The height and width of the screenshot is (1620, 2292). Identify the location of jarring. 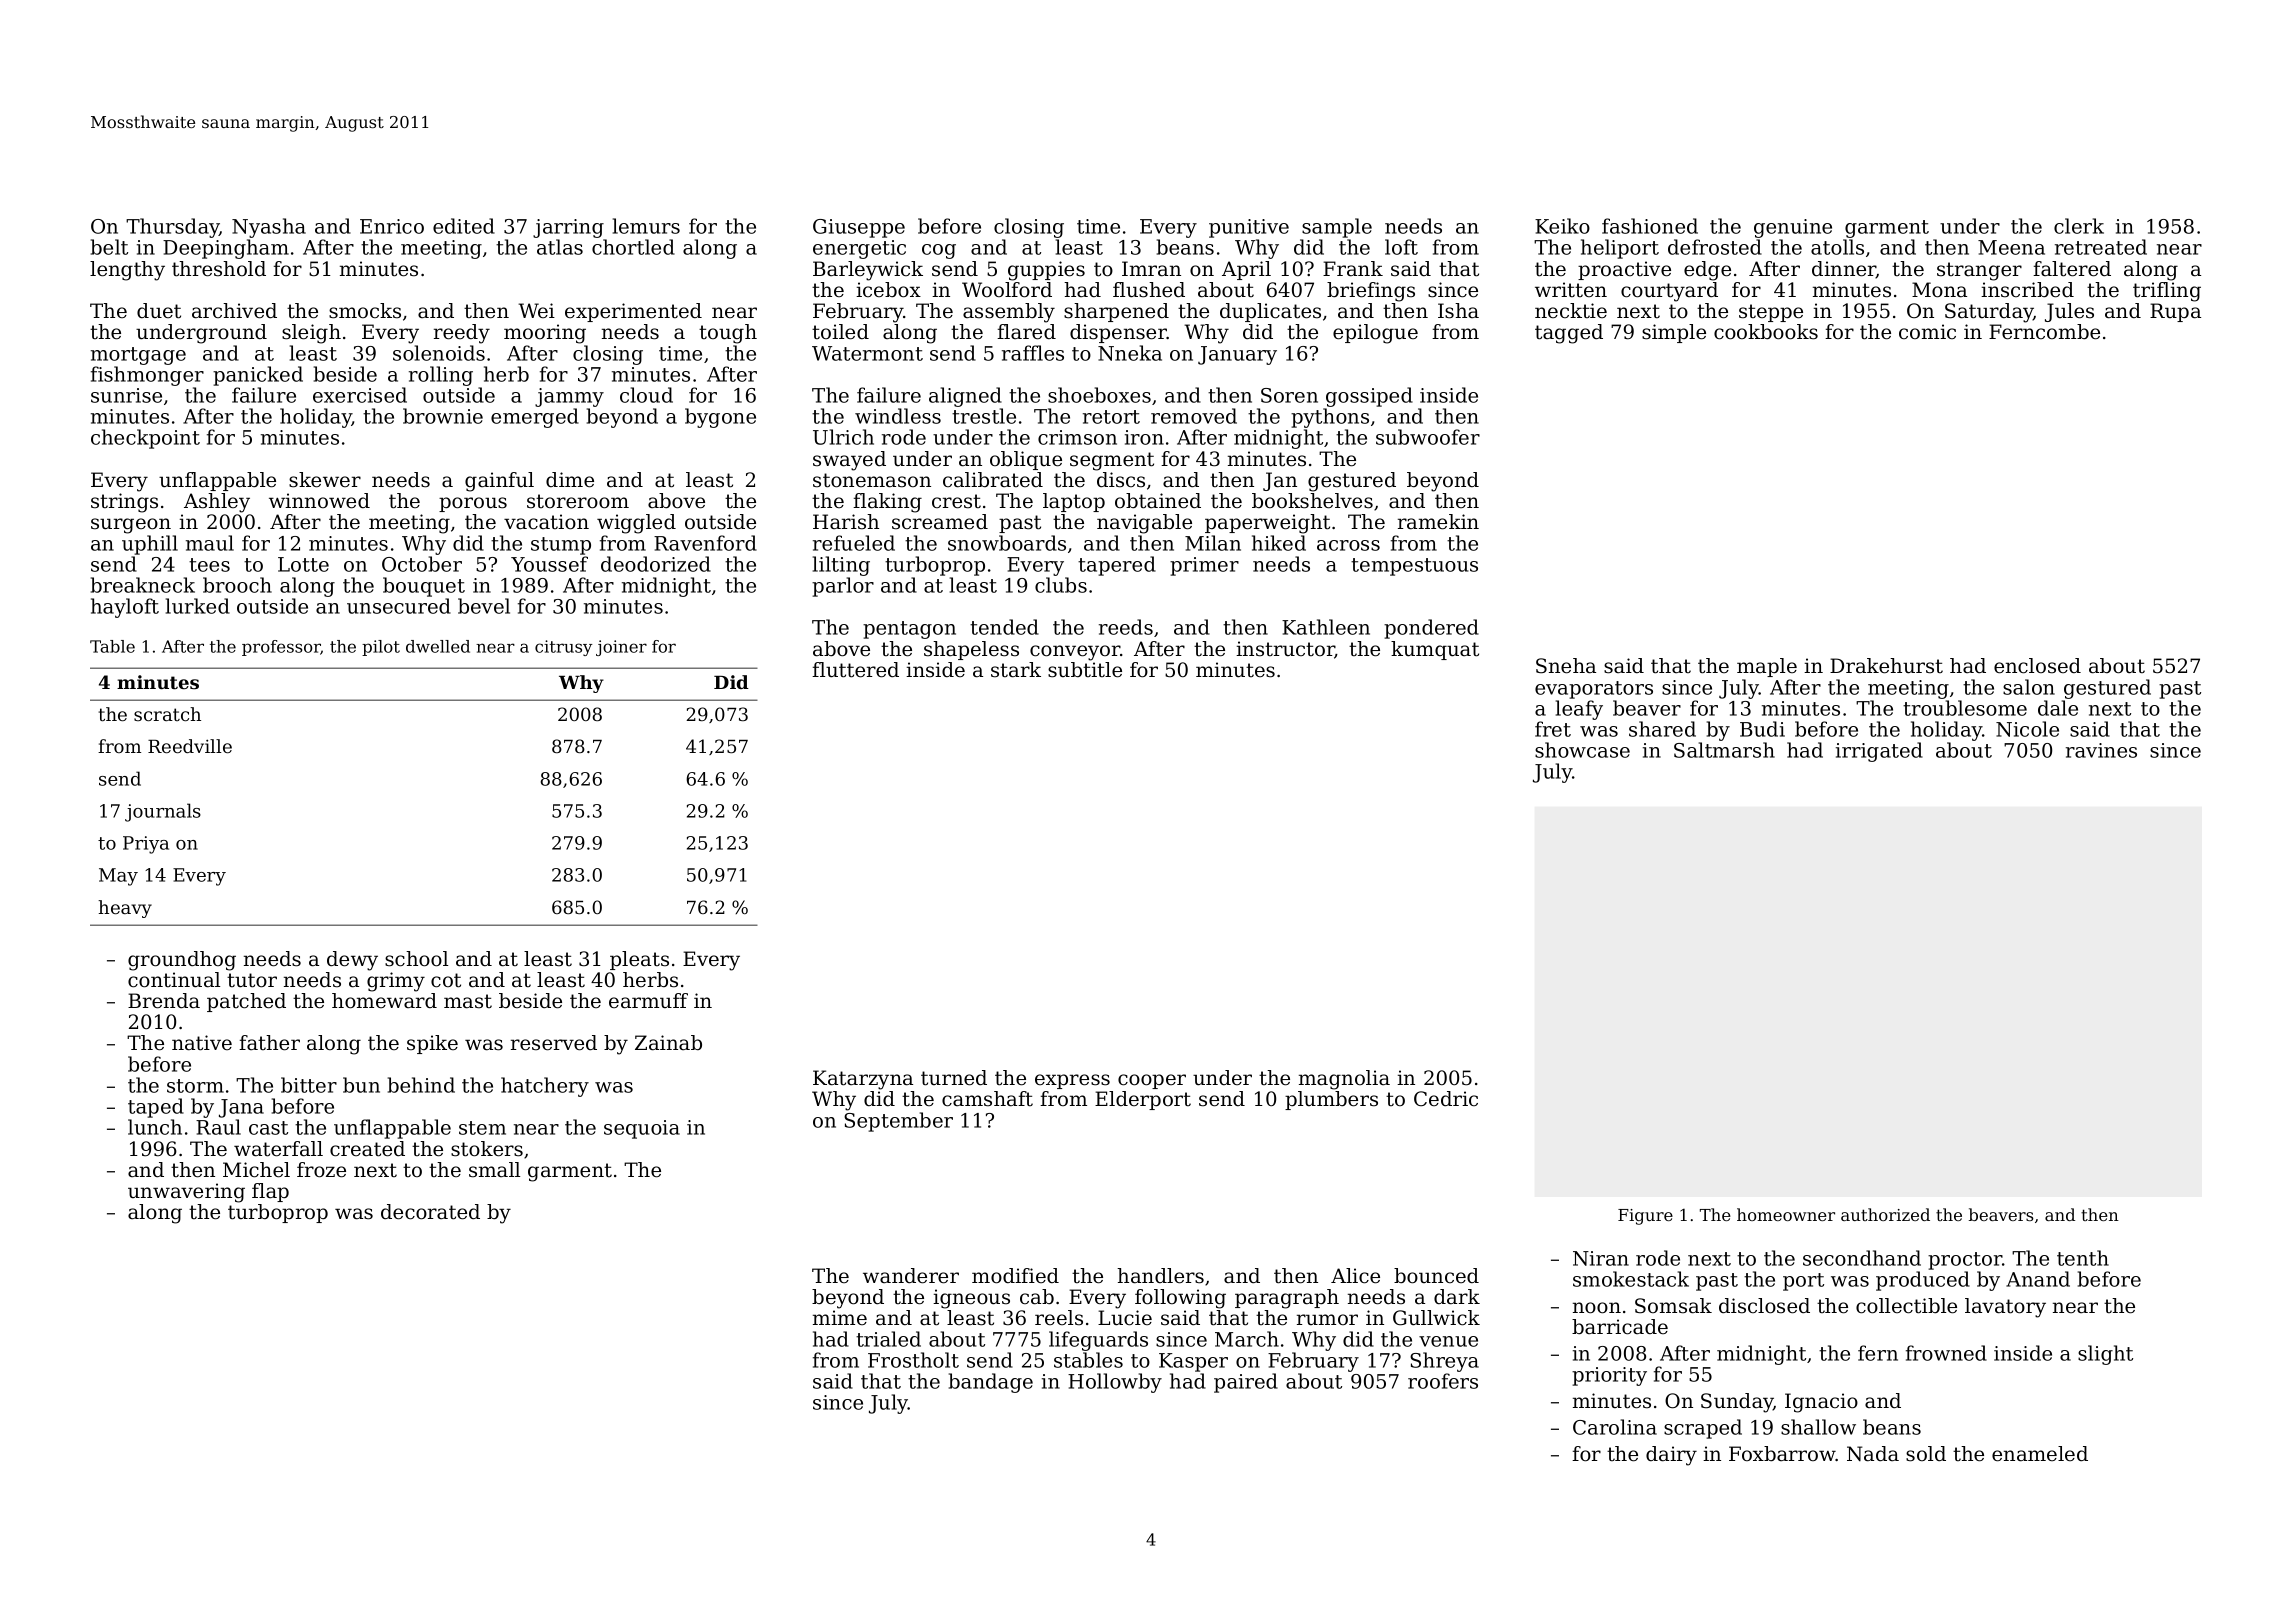
(568, 228).
